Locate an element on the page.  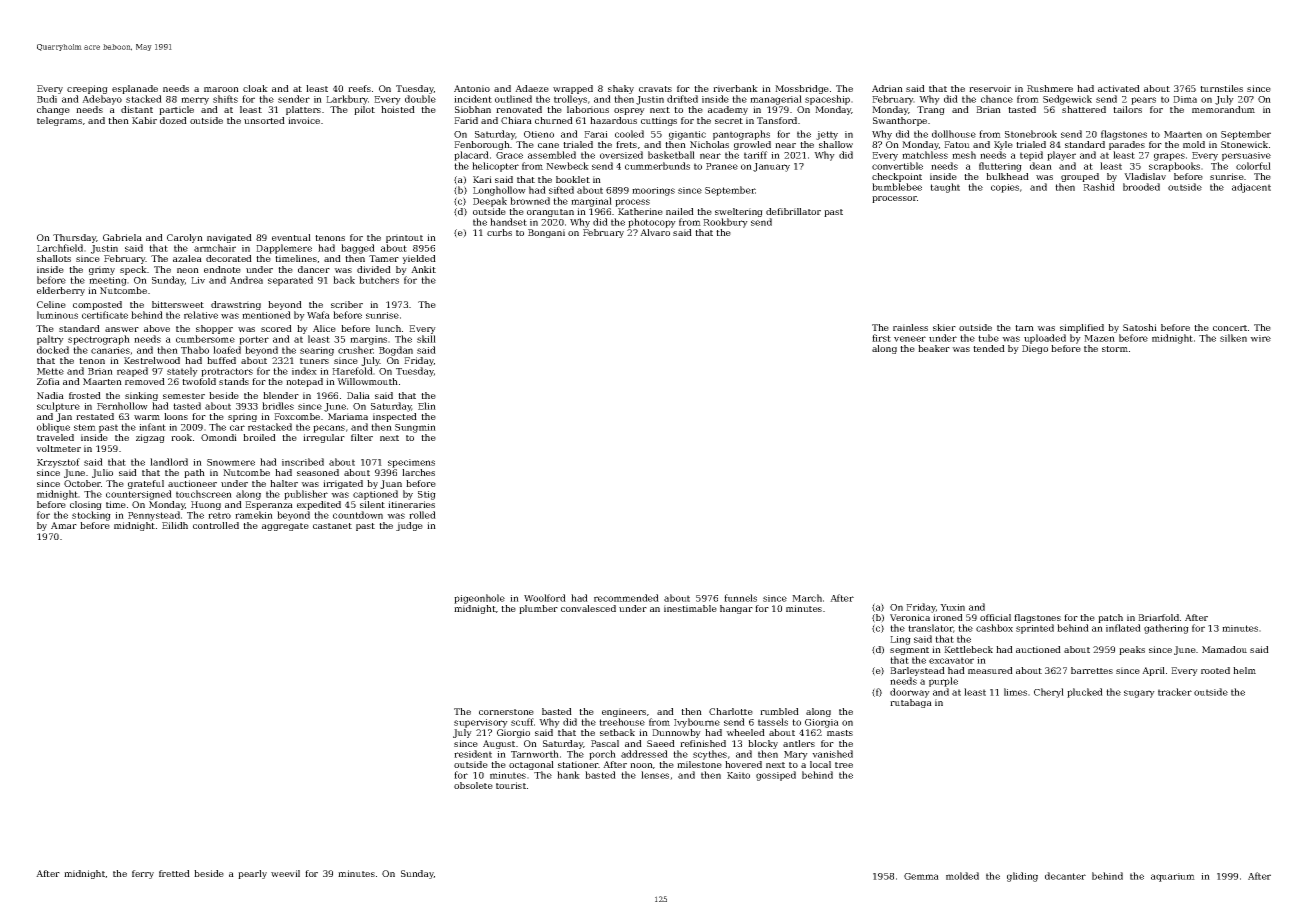
Eilidh is located at coordinates (175, 525).
